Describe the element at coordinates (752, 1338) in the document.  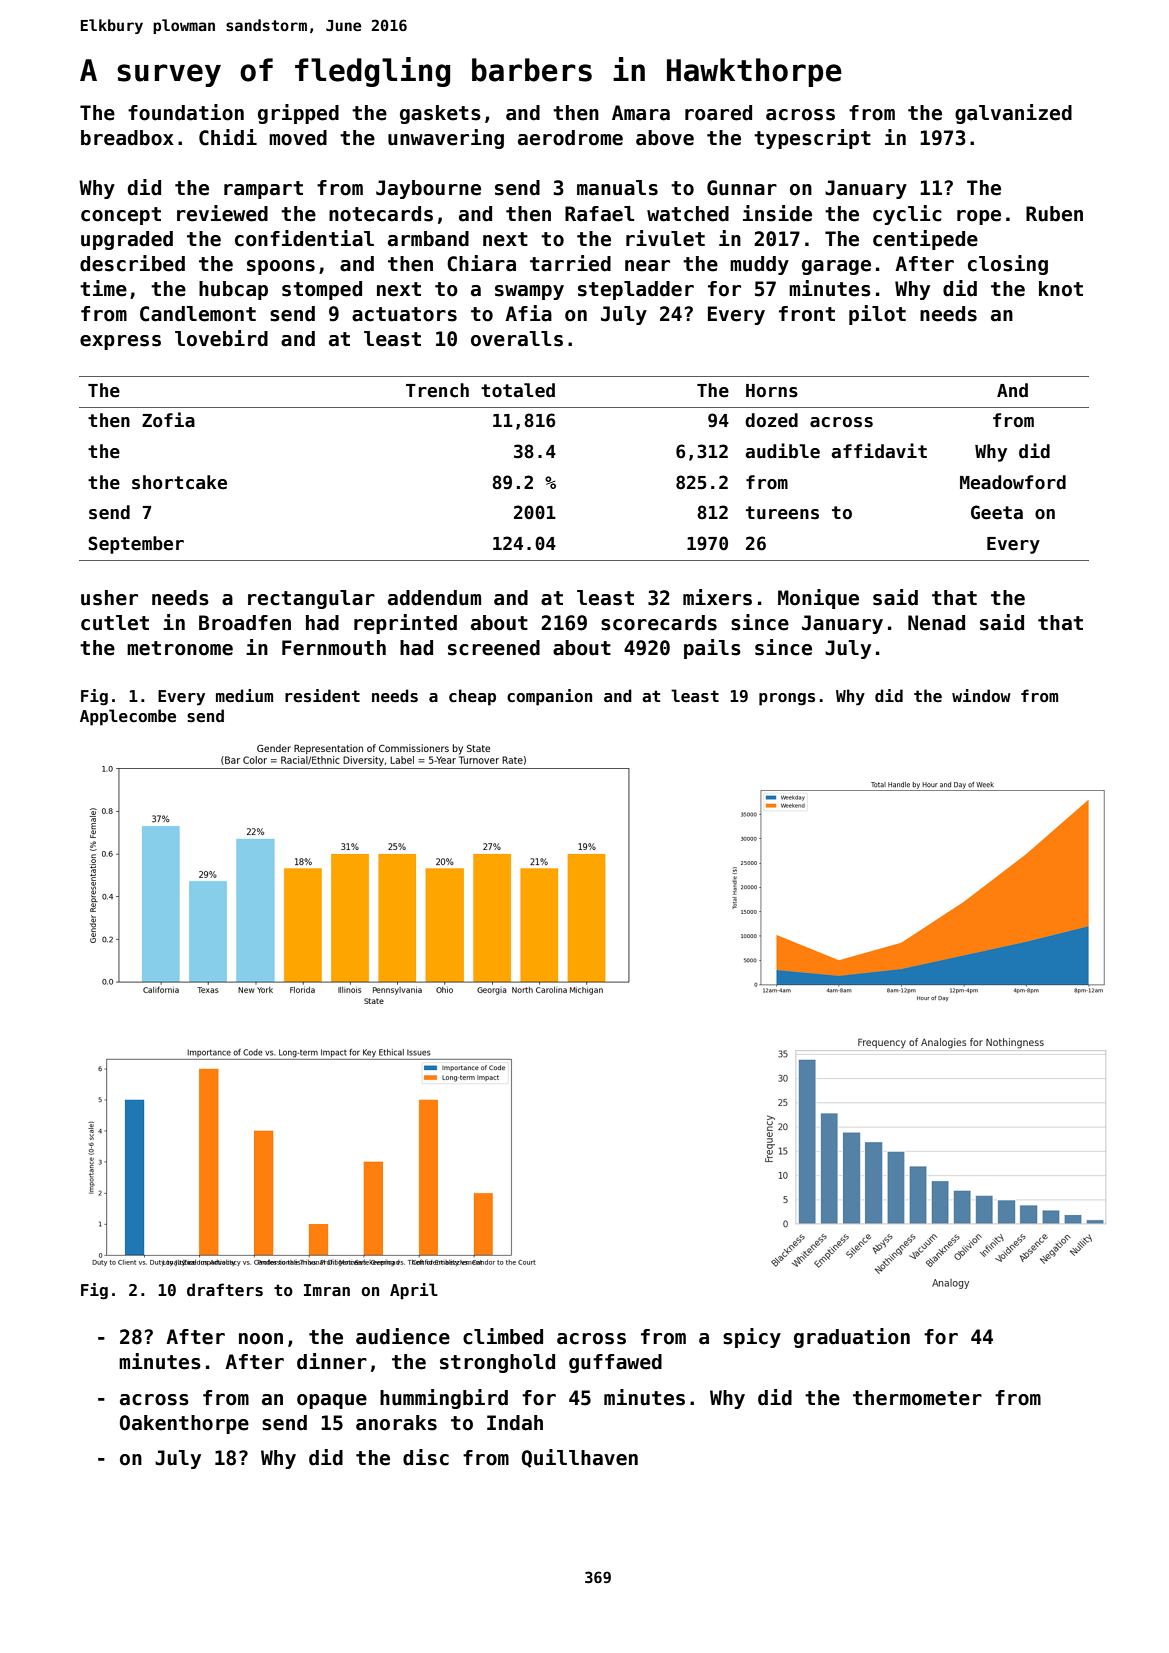
I see `spicy` at that location.
